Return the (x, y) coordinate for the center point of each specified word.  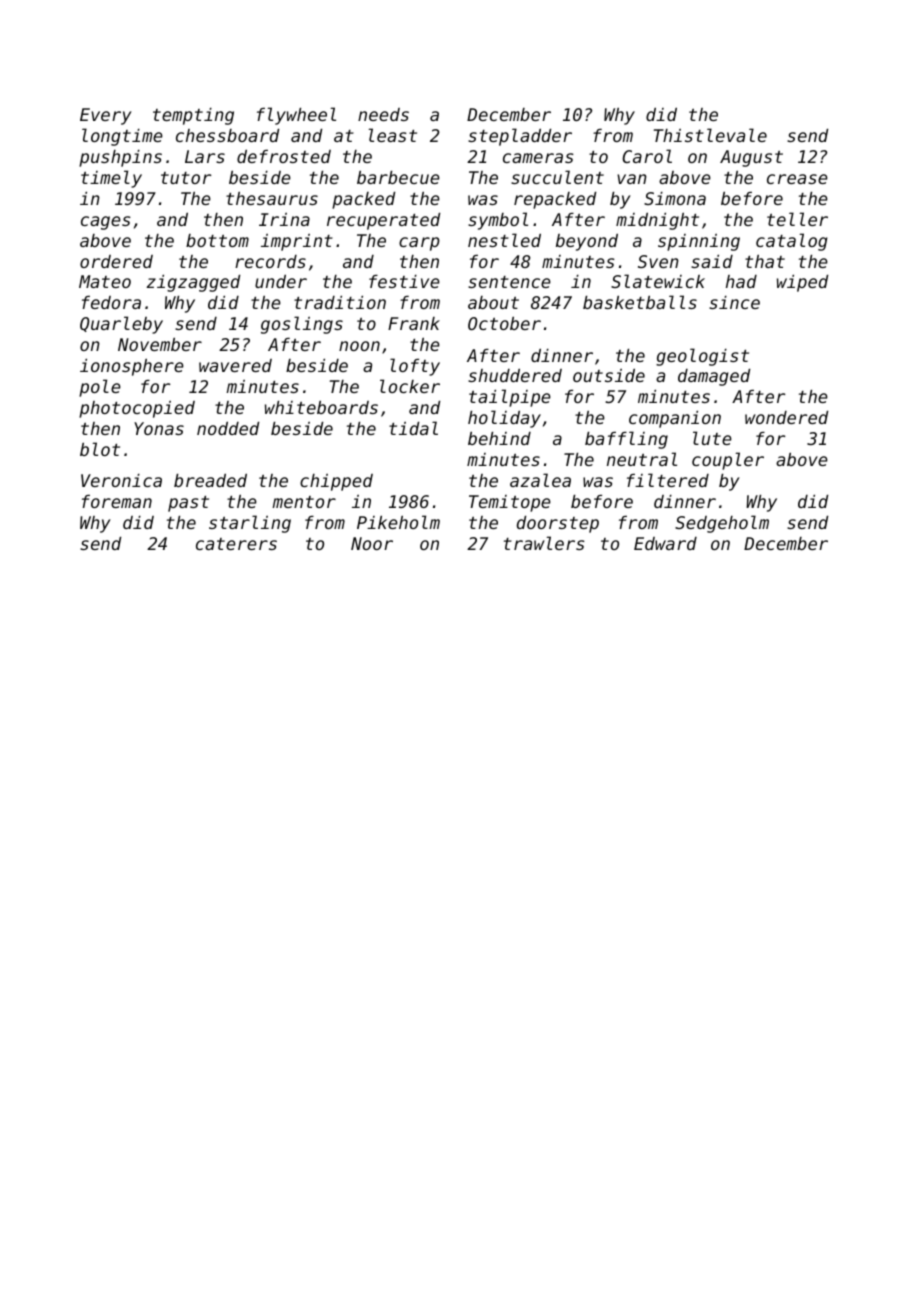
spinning (699, 242)
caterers (236, 544)
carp (419, 244)
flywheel (296, 116)
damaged (714, 377)
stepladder (520, 137)
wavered (235, 365)
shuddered (515, 375)
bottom (217, 240)
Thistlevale (710, 135)
